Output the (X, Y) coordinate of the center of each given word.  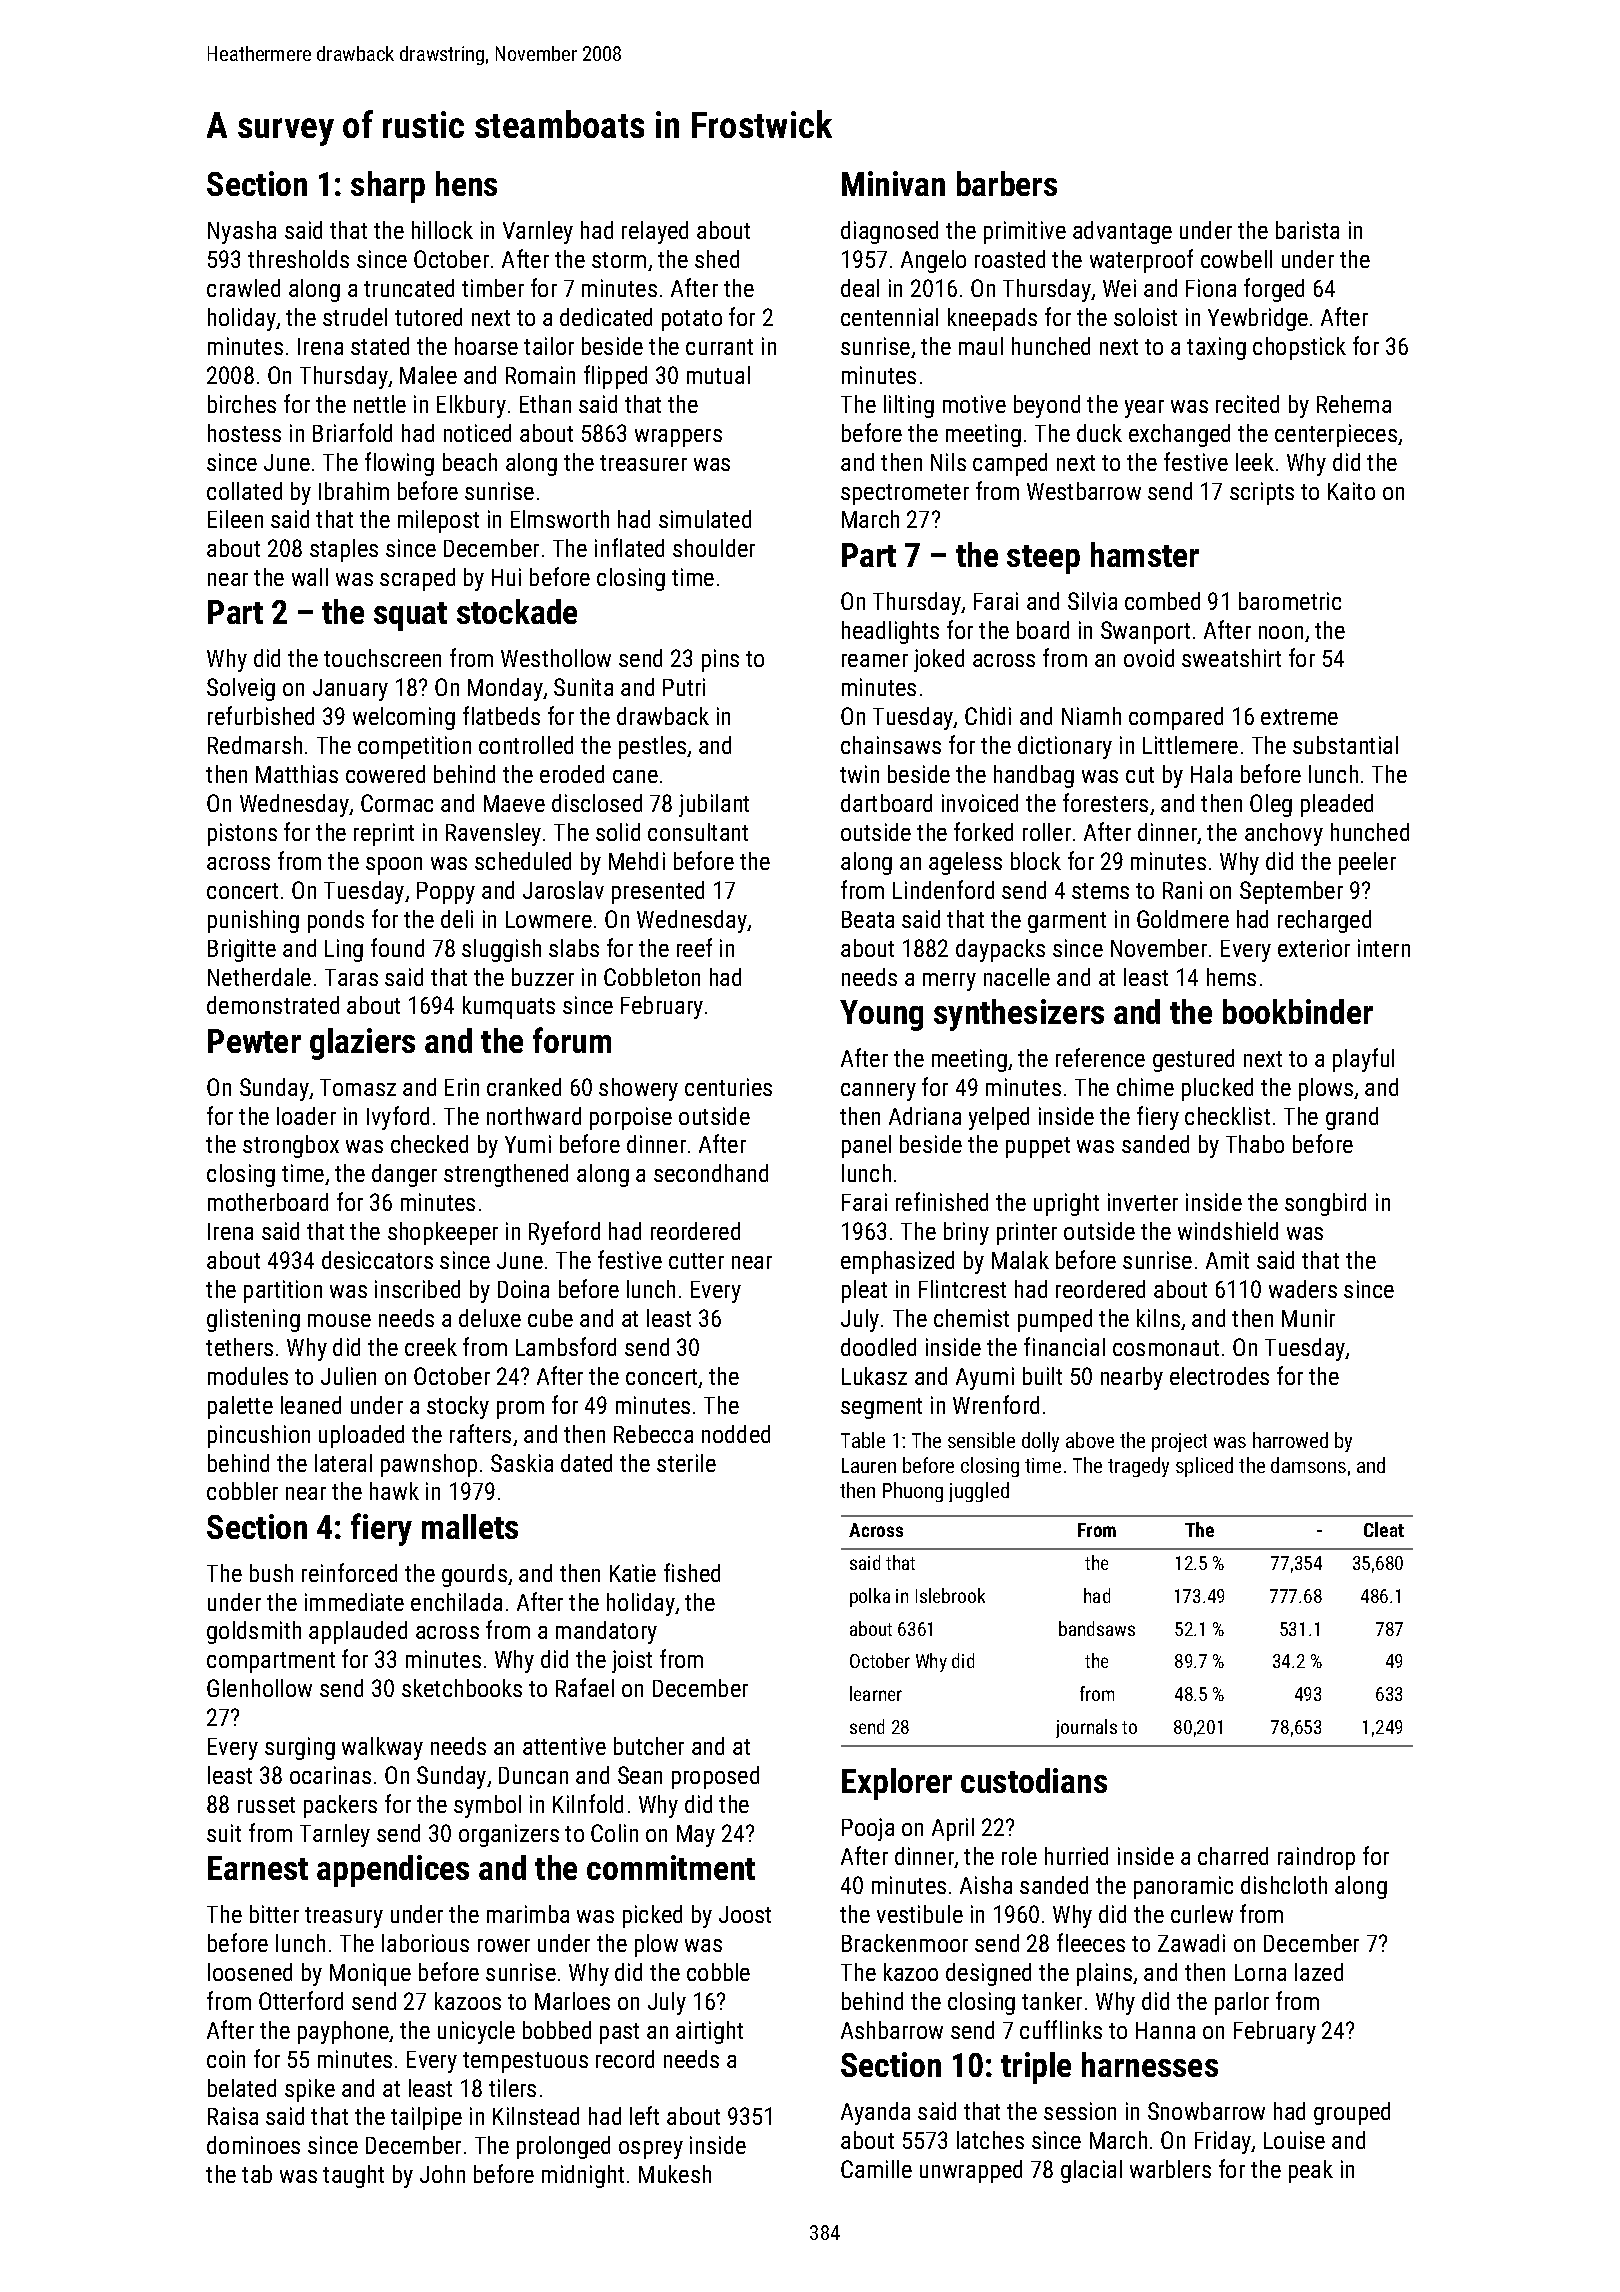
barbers (1007, 183)
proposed (715, 1777)
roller (1047, 832)
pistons (242, 834)
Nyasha (242, 232)
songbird (1325, 1204)
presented (658, 892)
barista (1307, 230)
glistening (253, 1320)
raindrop (1316, 1858)
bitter (274, 1914)
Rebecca (653, 1434)
